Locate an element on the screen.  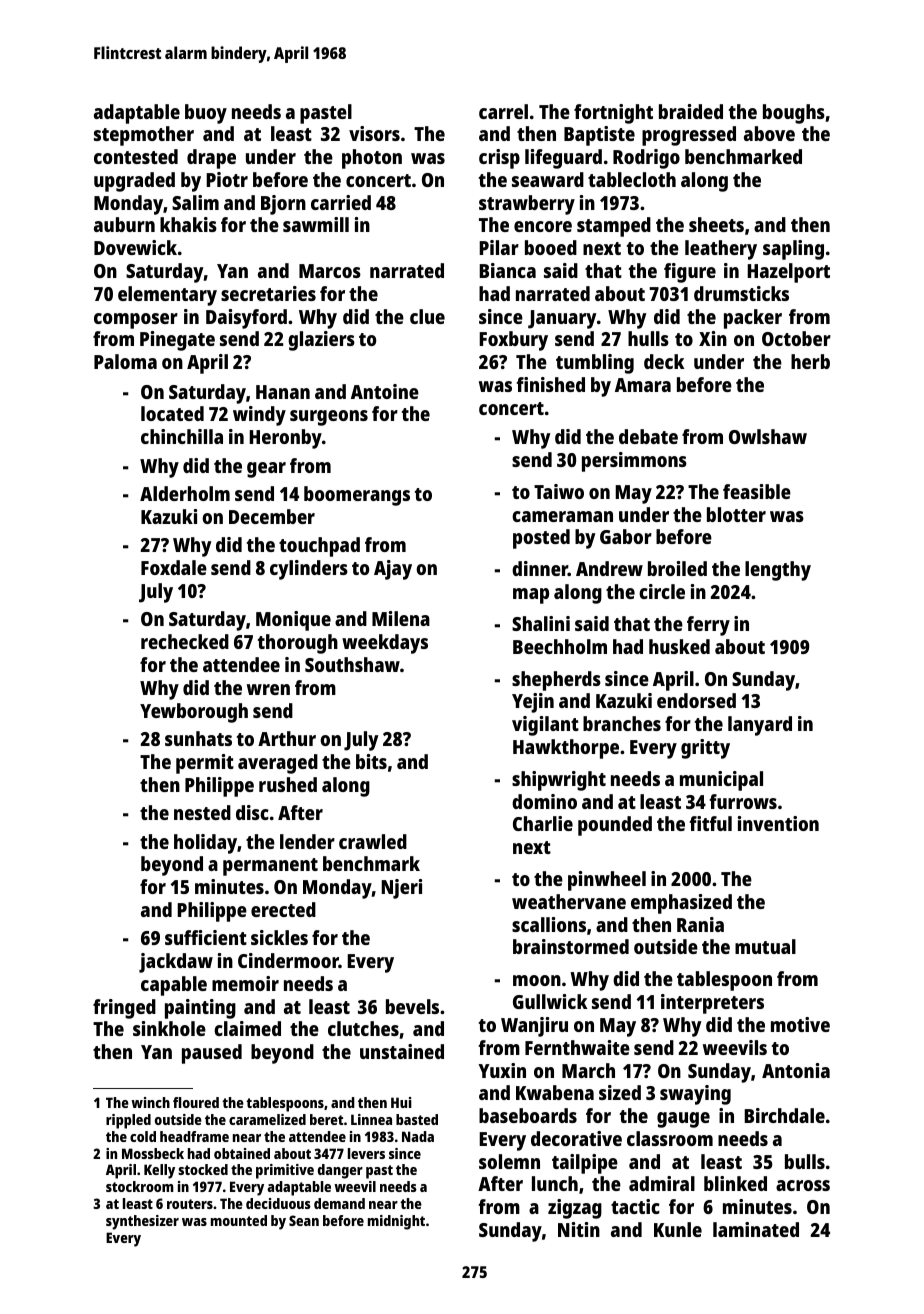
rippled is located at coordinates (128, 1121).
